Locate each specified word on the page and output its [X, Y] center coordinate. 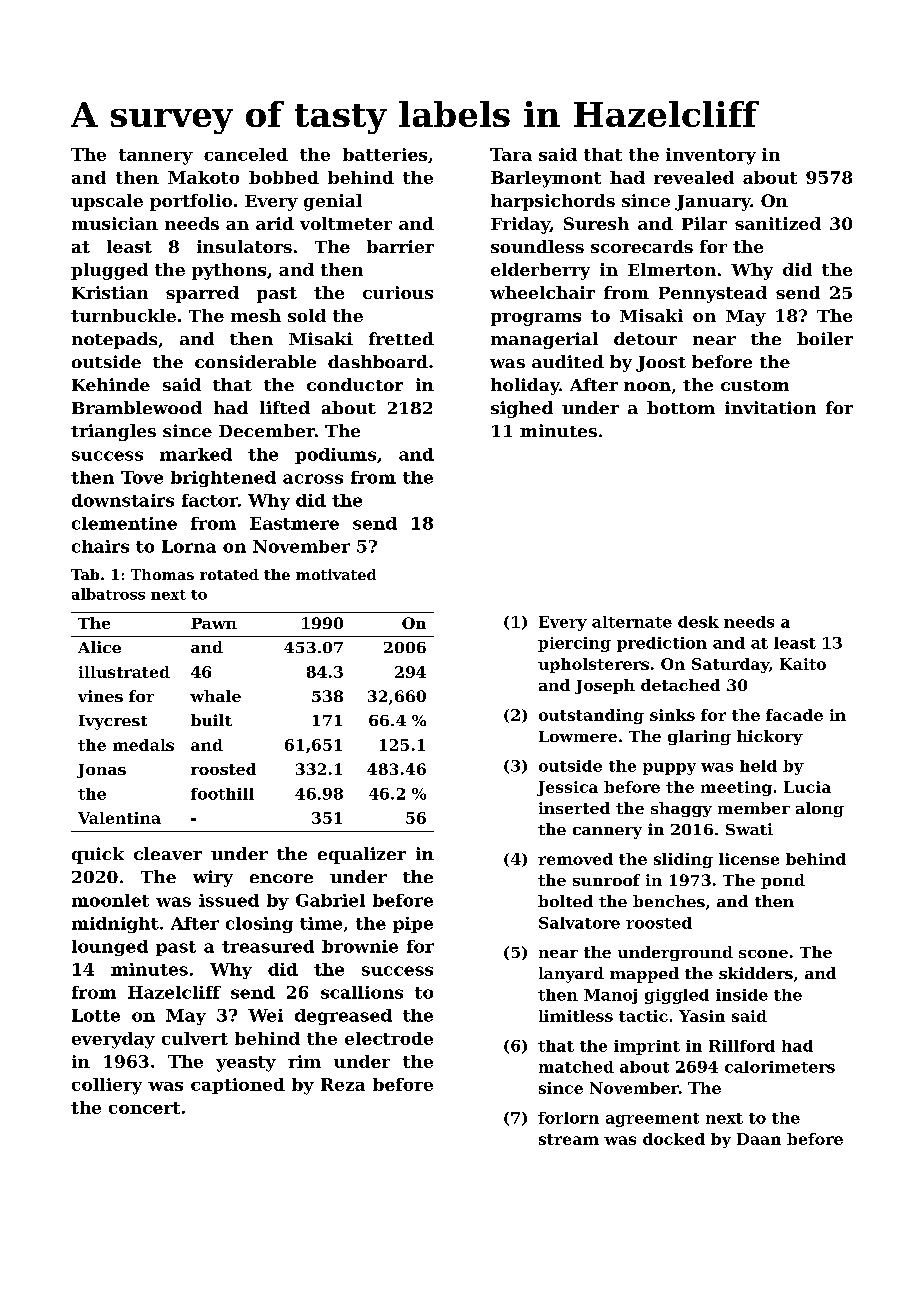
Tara [511, 154]
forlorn [568, 1118]
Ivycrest [113, 722]
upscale [107, 202]
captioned [238, 1086]
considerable [255, 361]
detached [680, 685]
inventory [711, 156]
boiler [825, 338]
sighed [522, 409]
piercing [574, 644]
